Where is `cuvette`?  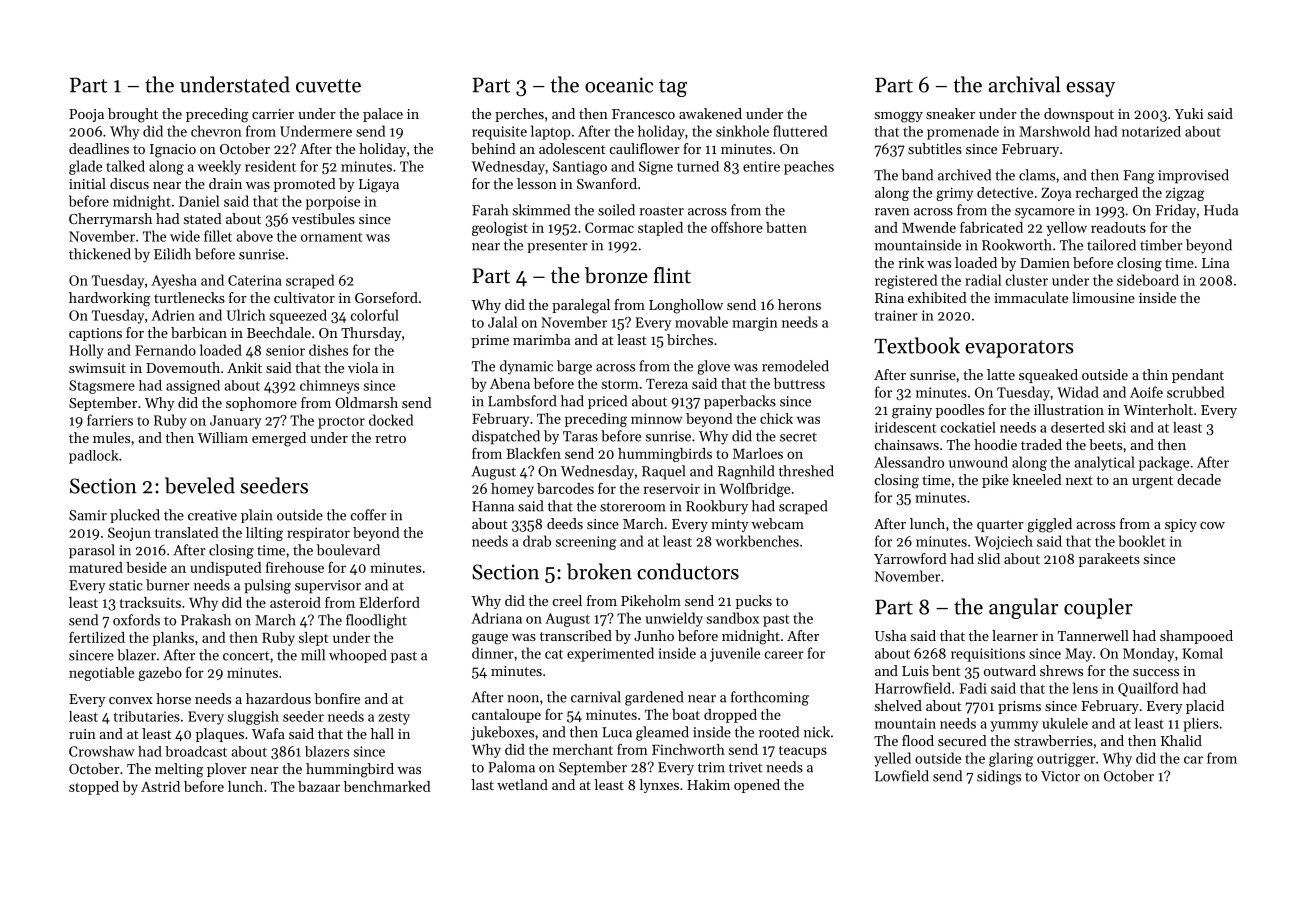
cuvette is located at coordinates (328, 86).
